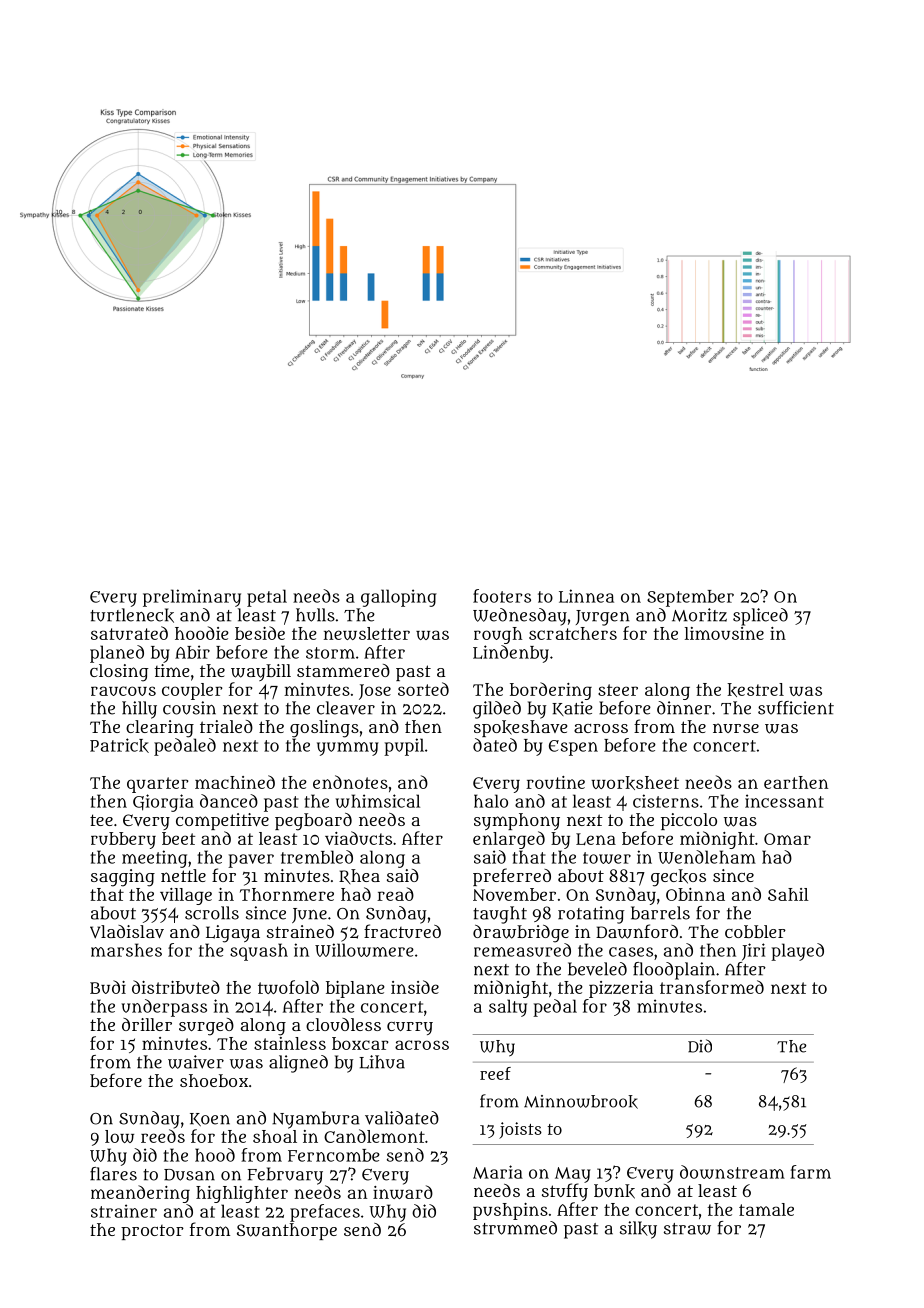  What do you see at coordinates (760, 617) in the screenshot?
I see `spliced` at bounding box center [760, 617].
